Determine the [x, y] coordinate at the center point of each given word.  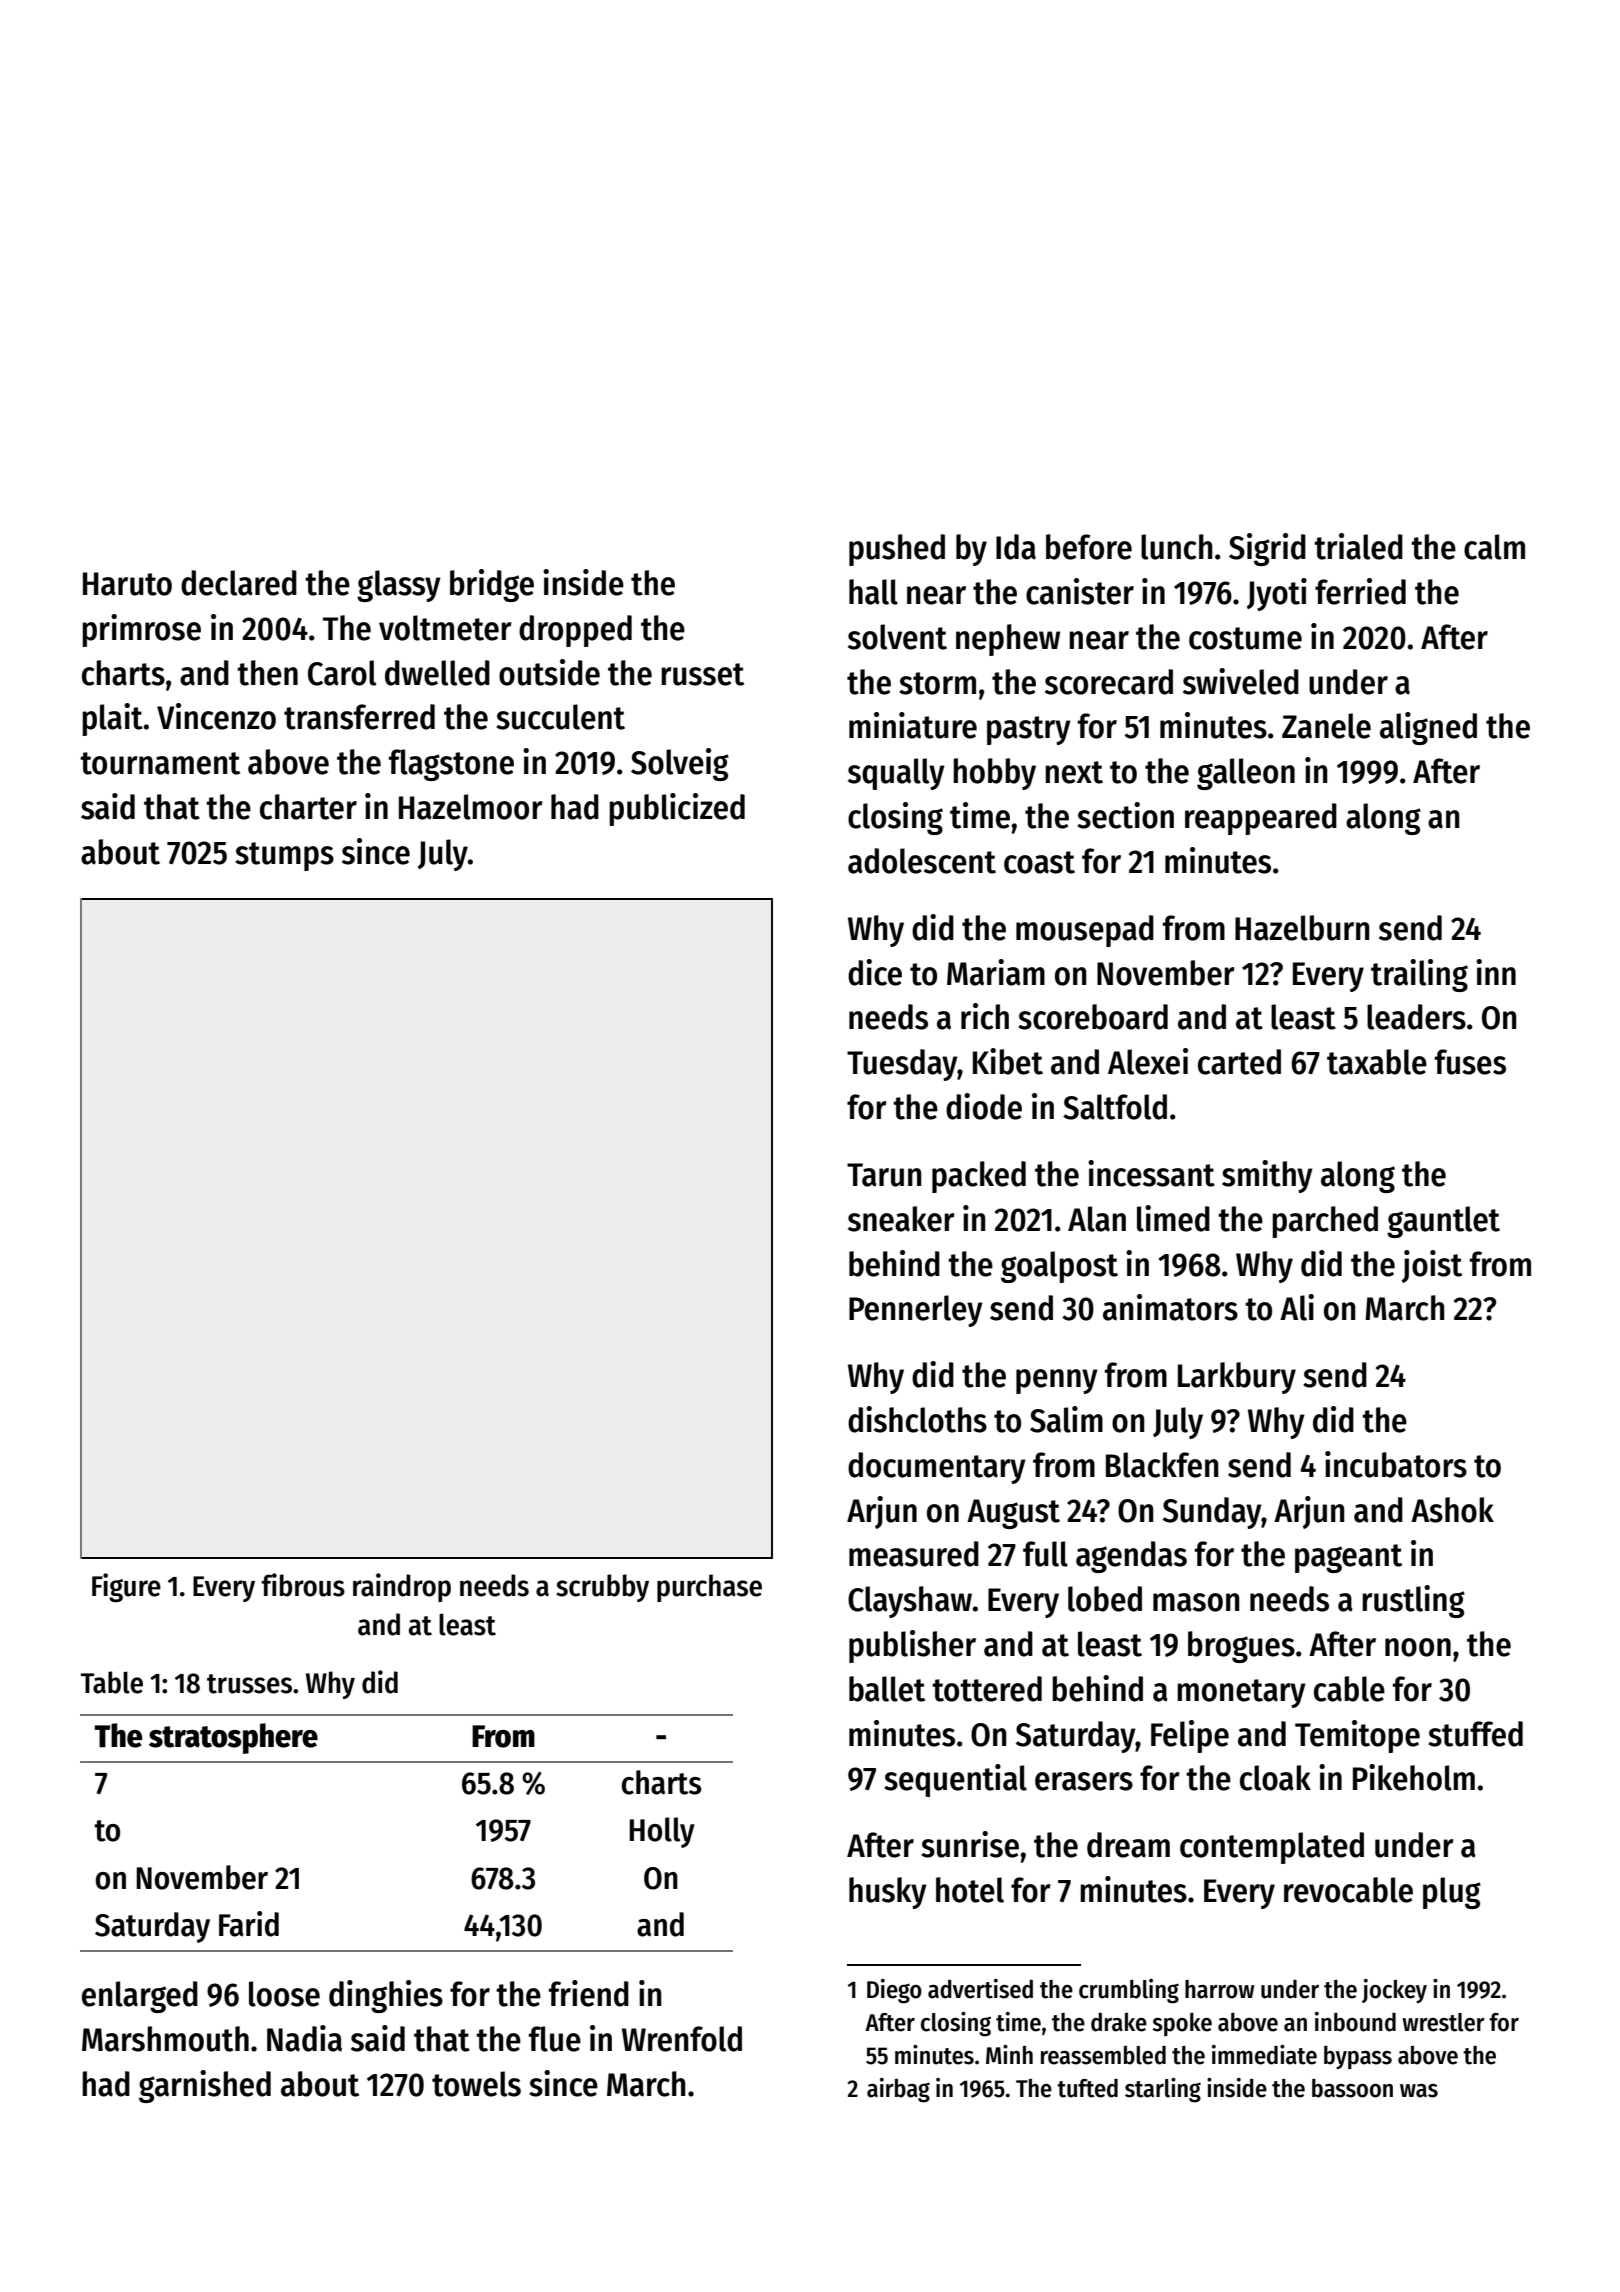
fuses [1470, 1062]
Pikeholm [1414, 1777]
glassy [399, 586]
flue [555, 2039]
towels [476, 2084]
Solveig [680, 764]
